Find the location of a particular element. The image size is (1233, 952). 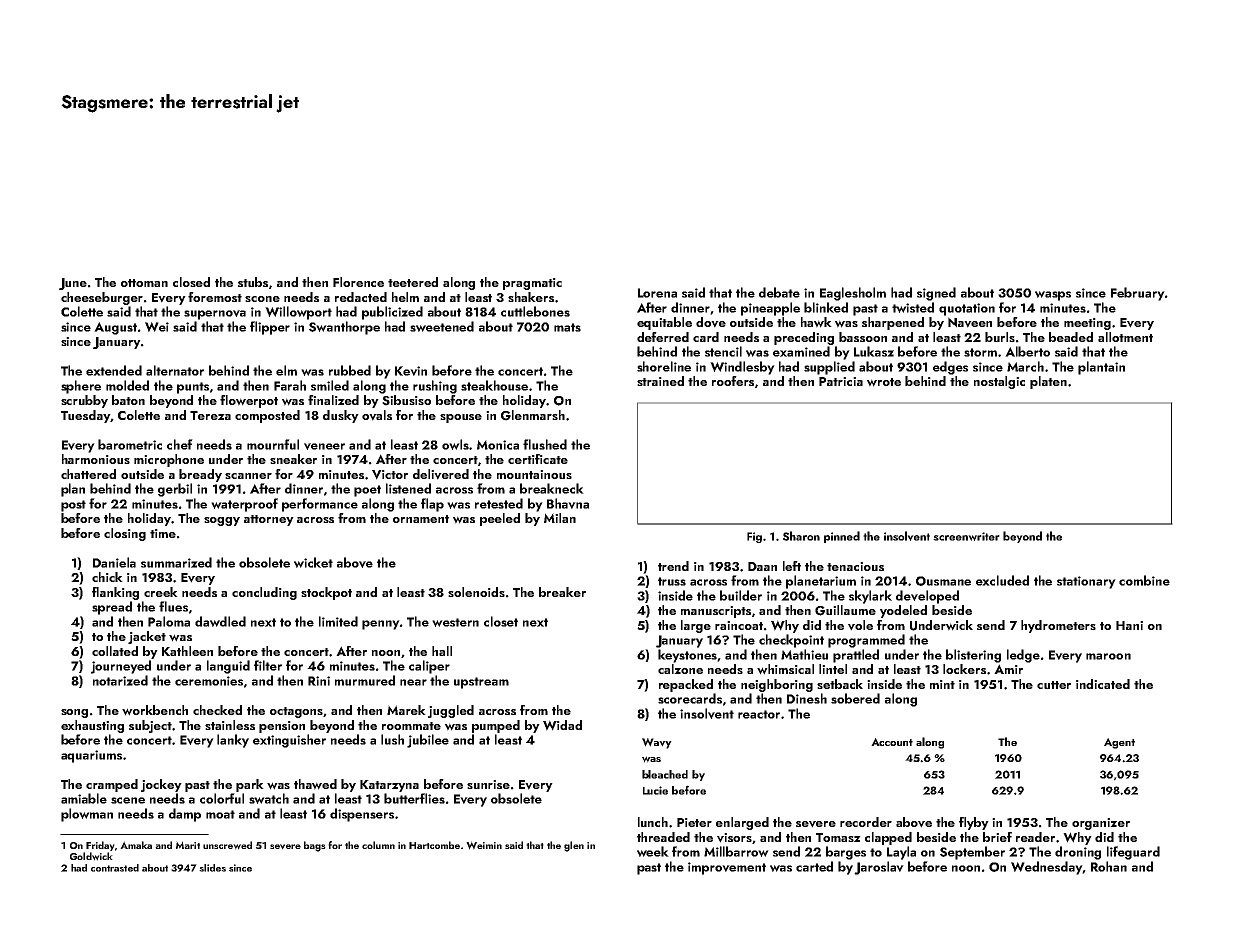

creek is located at coordinates (161, 592).
